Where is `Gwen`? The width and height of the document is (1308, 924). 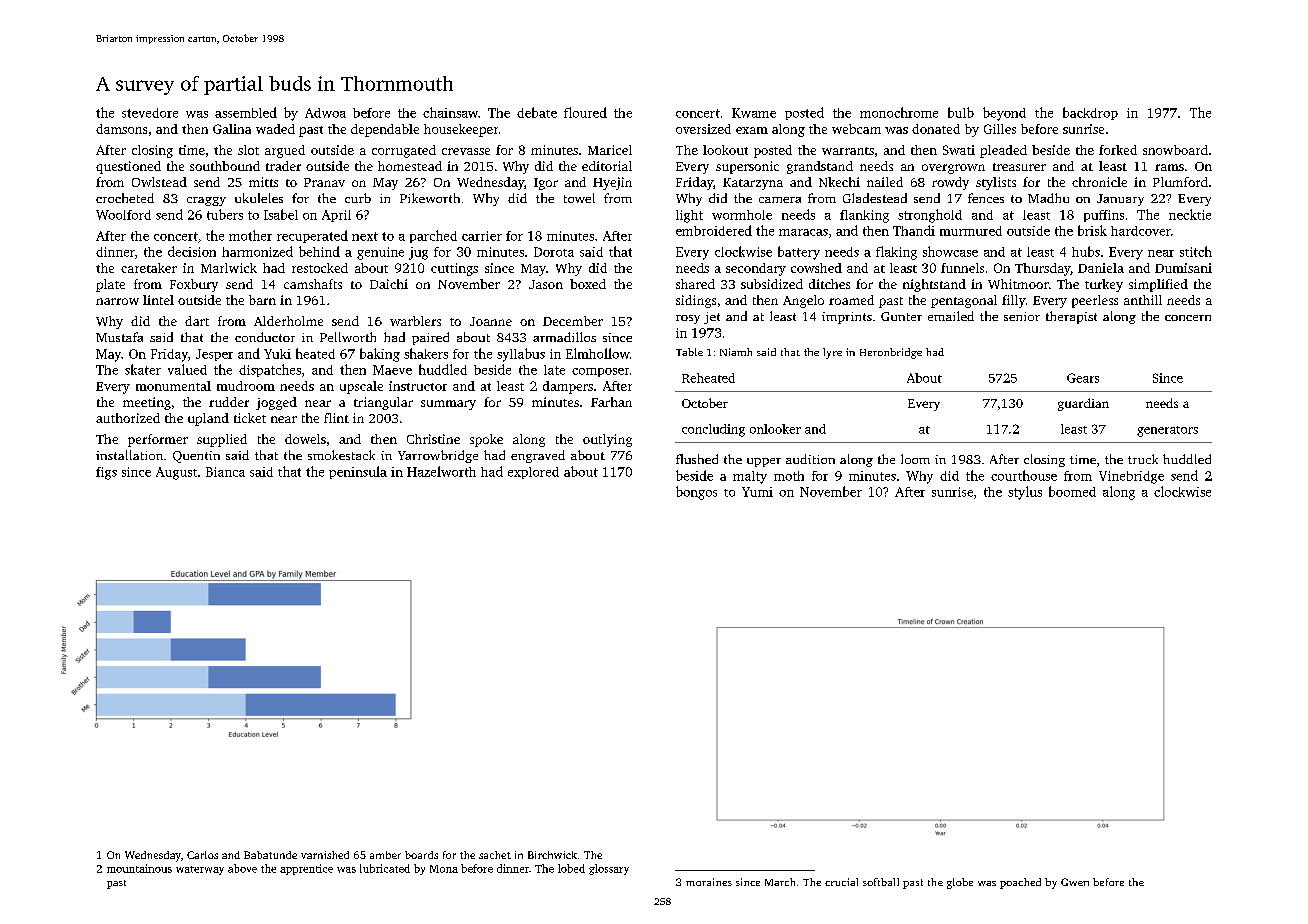
Gwen is located at coordinates (1075, 882).
